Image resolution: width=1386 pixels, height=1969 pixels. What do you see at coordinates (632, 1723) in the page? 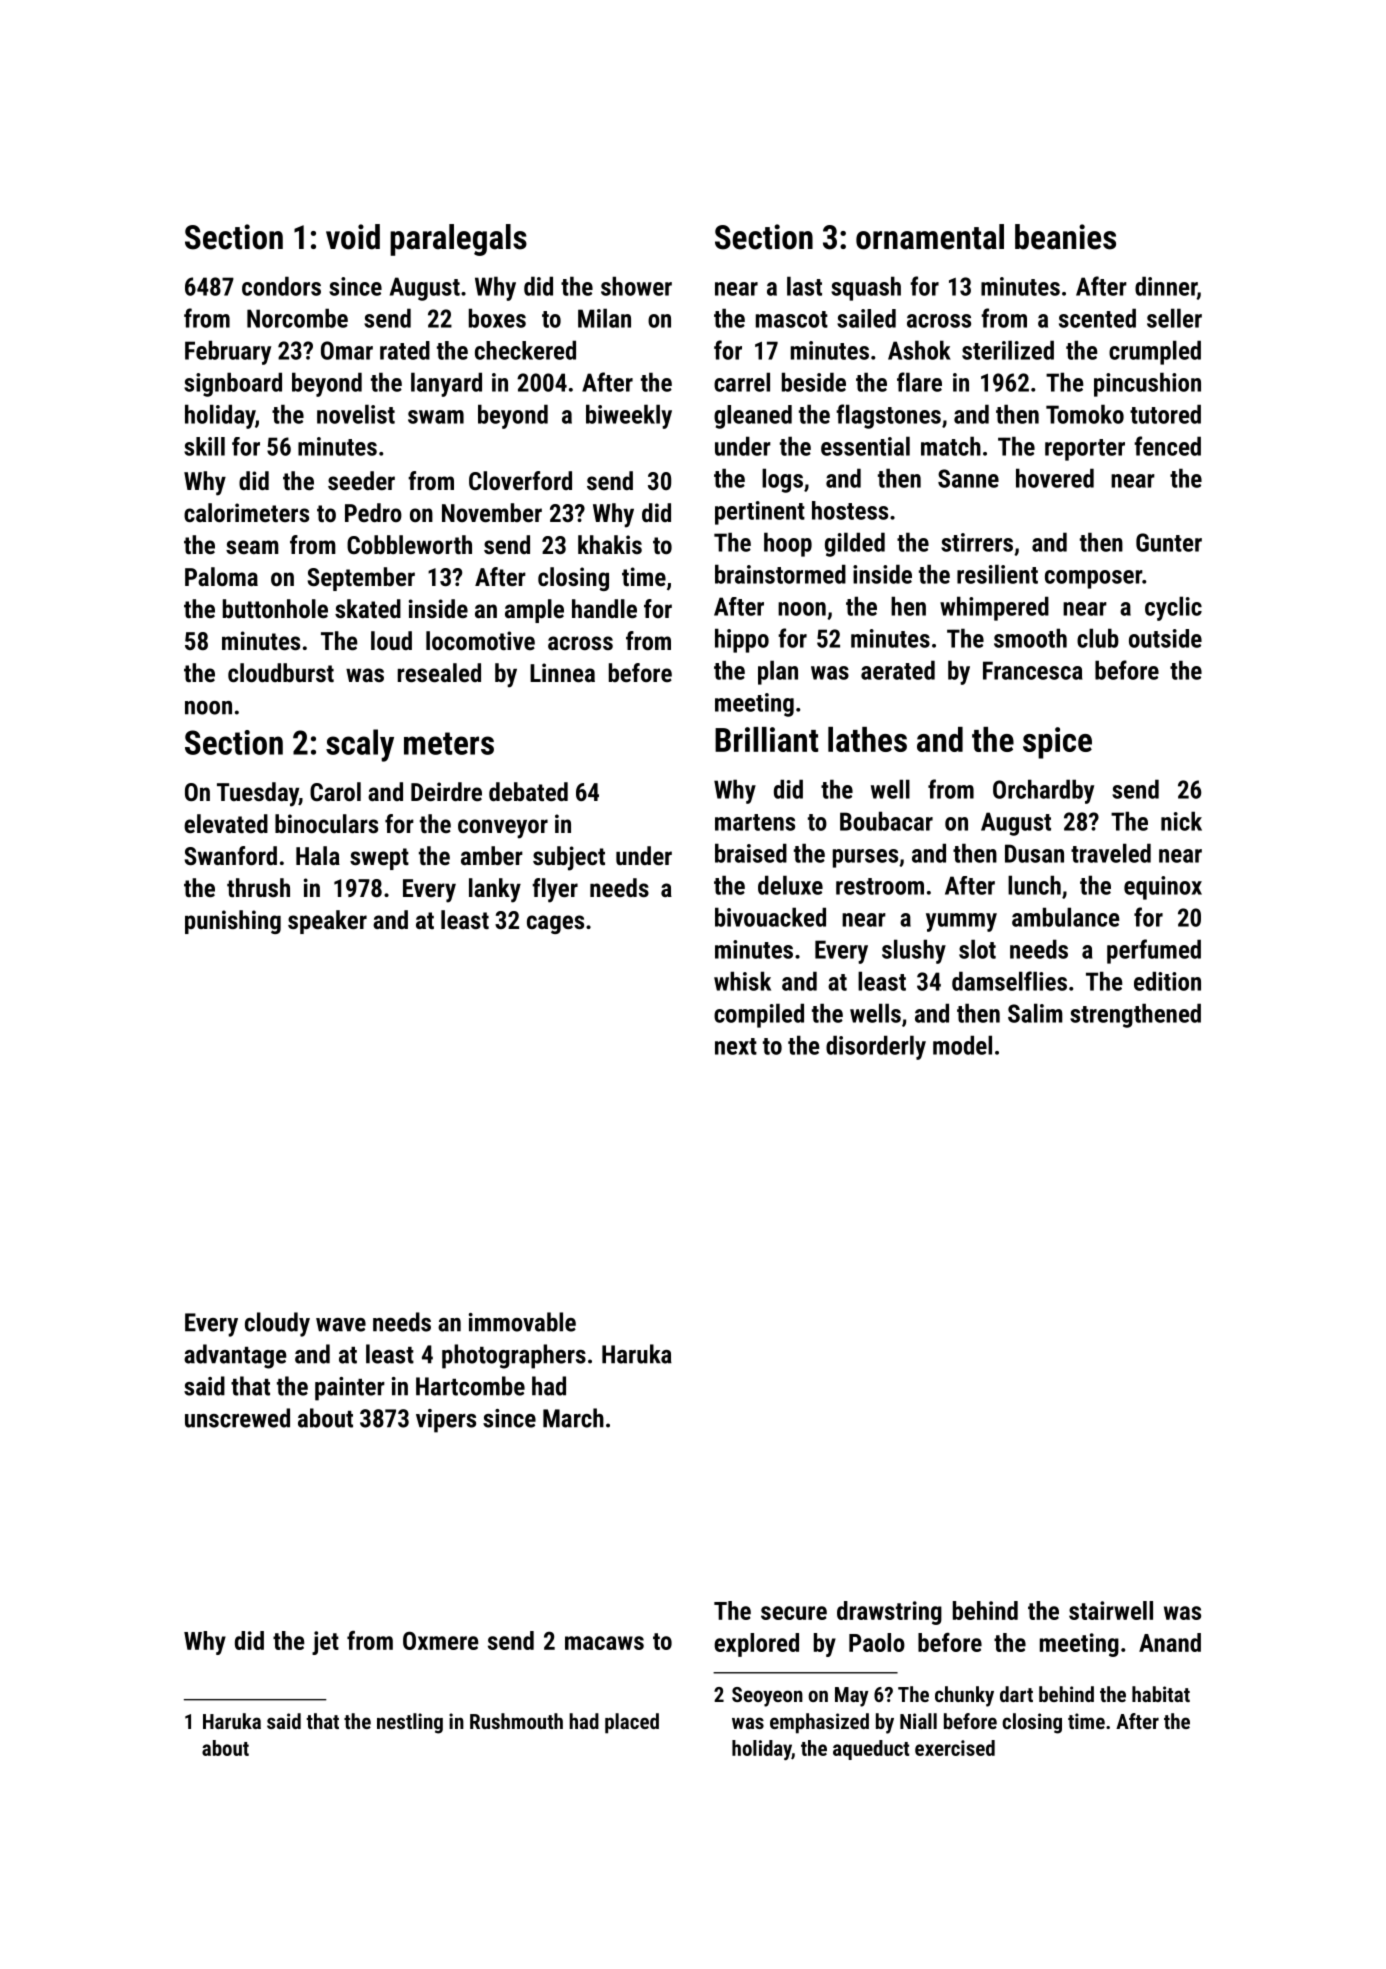
I see `placed` at bounding box center [632, 1723].
